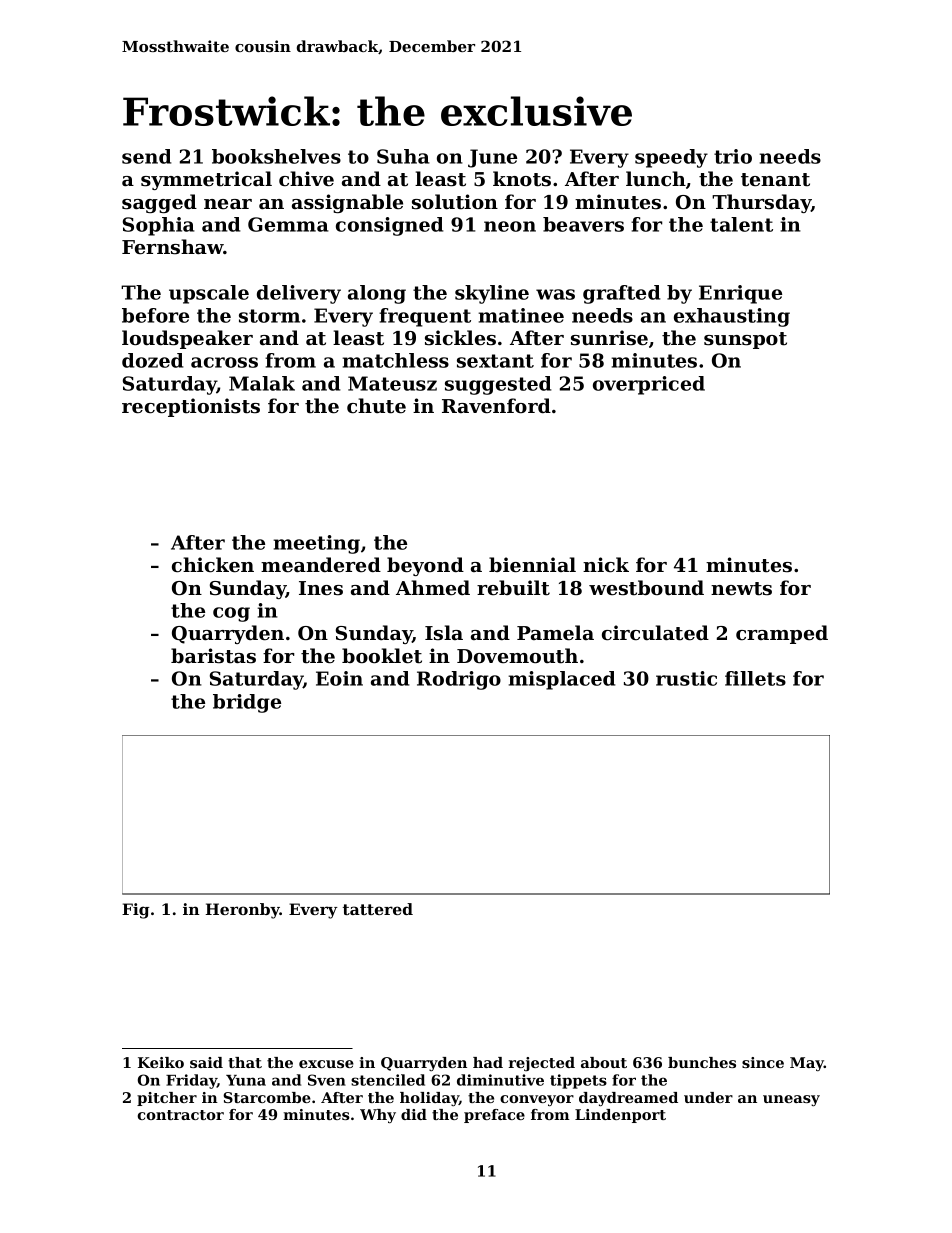 The height and width of the screenshot is (1233, 952). I want to click on fillets, so click(755, 678).
